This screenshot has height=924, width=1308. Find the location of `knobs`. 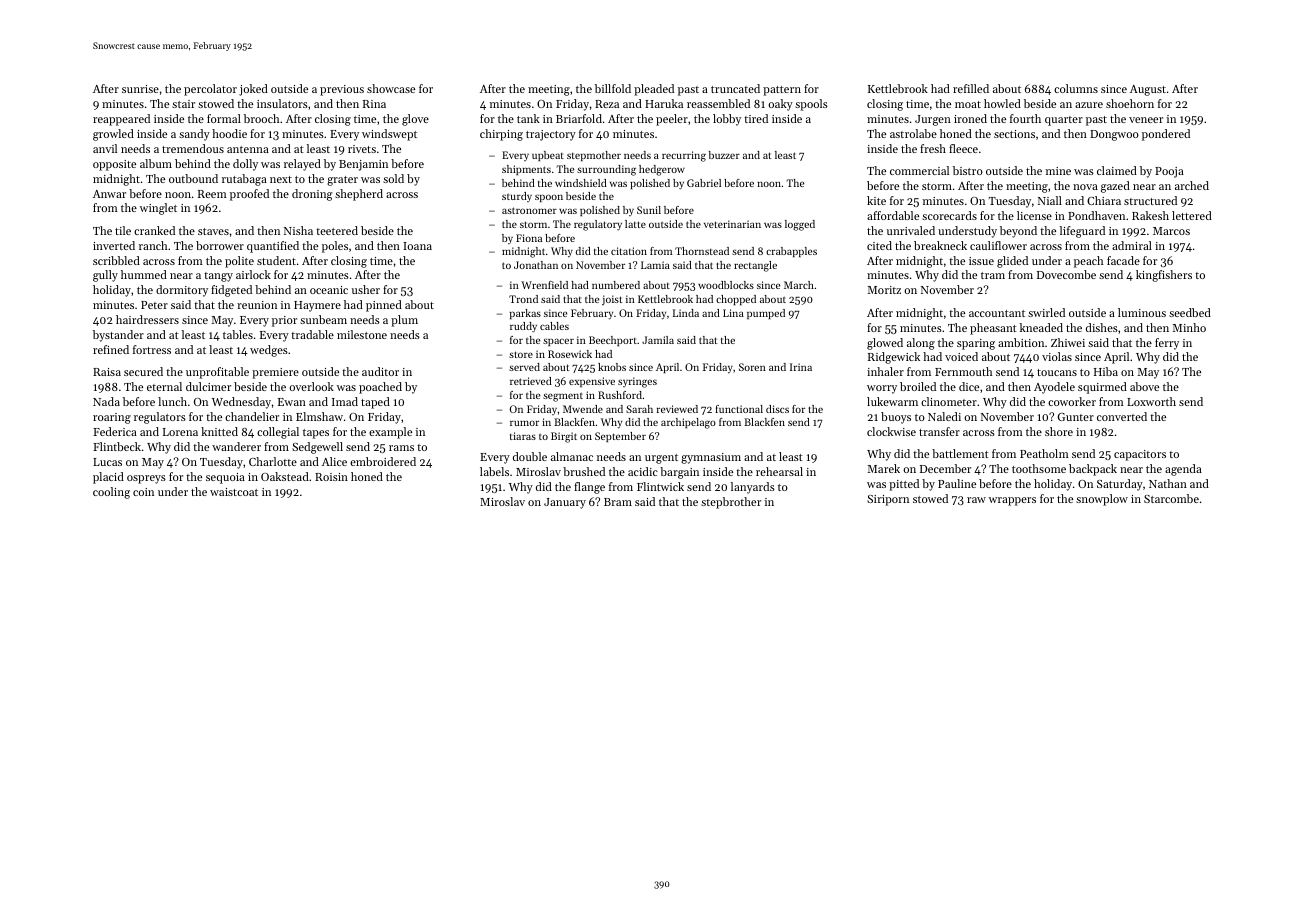

knobs is located at coordinates (612, 367).
